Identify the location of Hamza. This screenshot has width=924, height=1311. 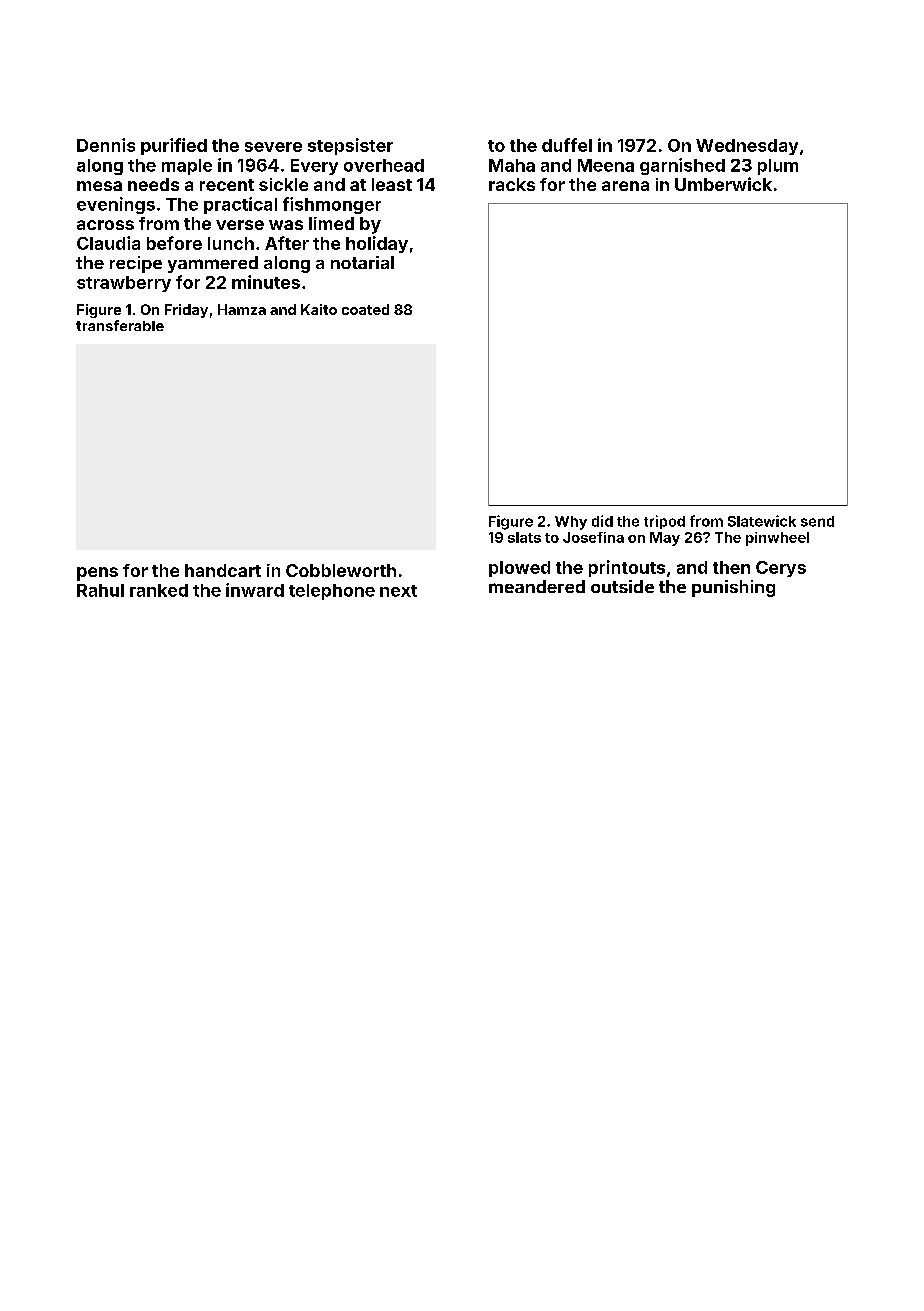
(242, 309).
